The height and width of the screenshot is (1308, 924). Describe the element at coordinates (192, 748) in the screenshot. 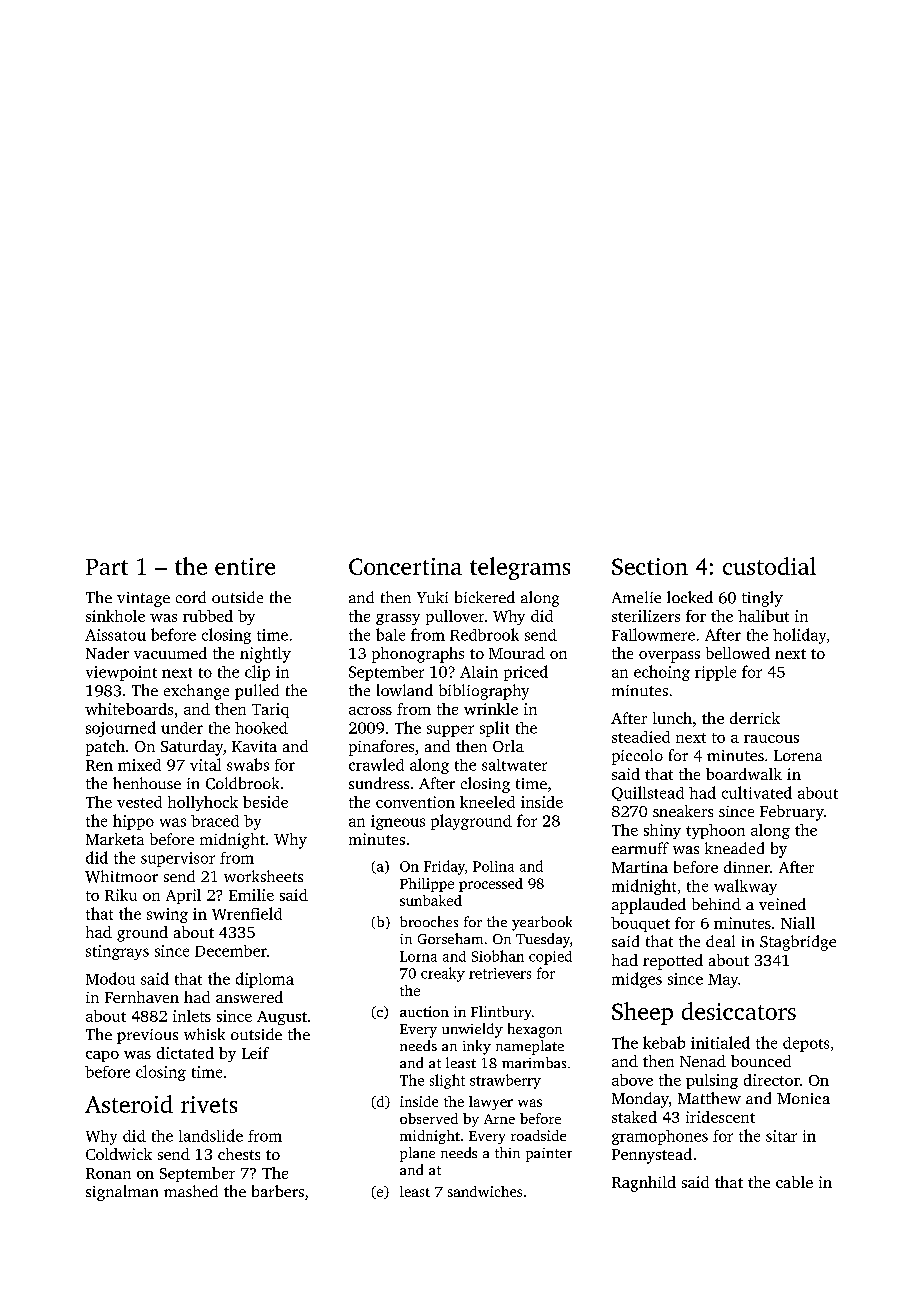

I see `Saturday` at that location.
